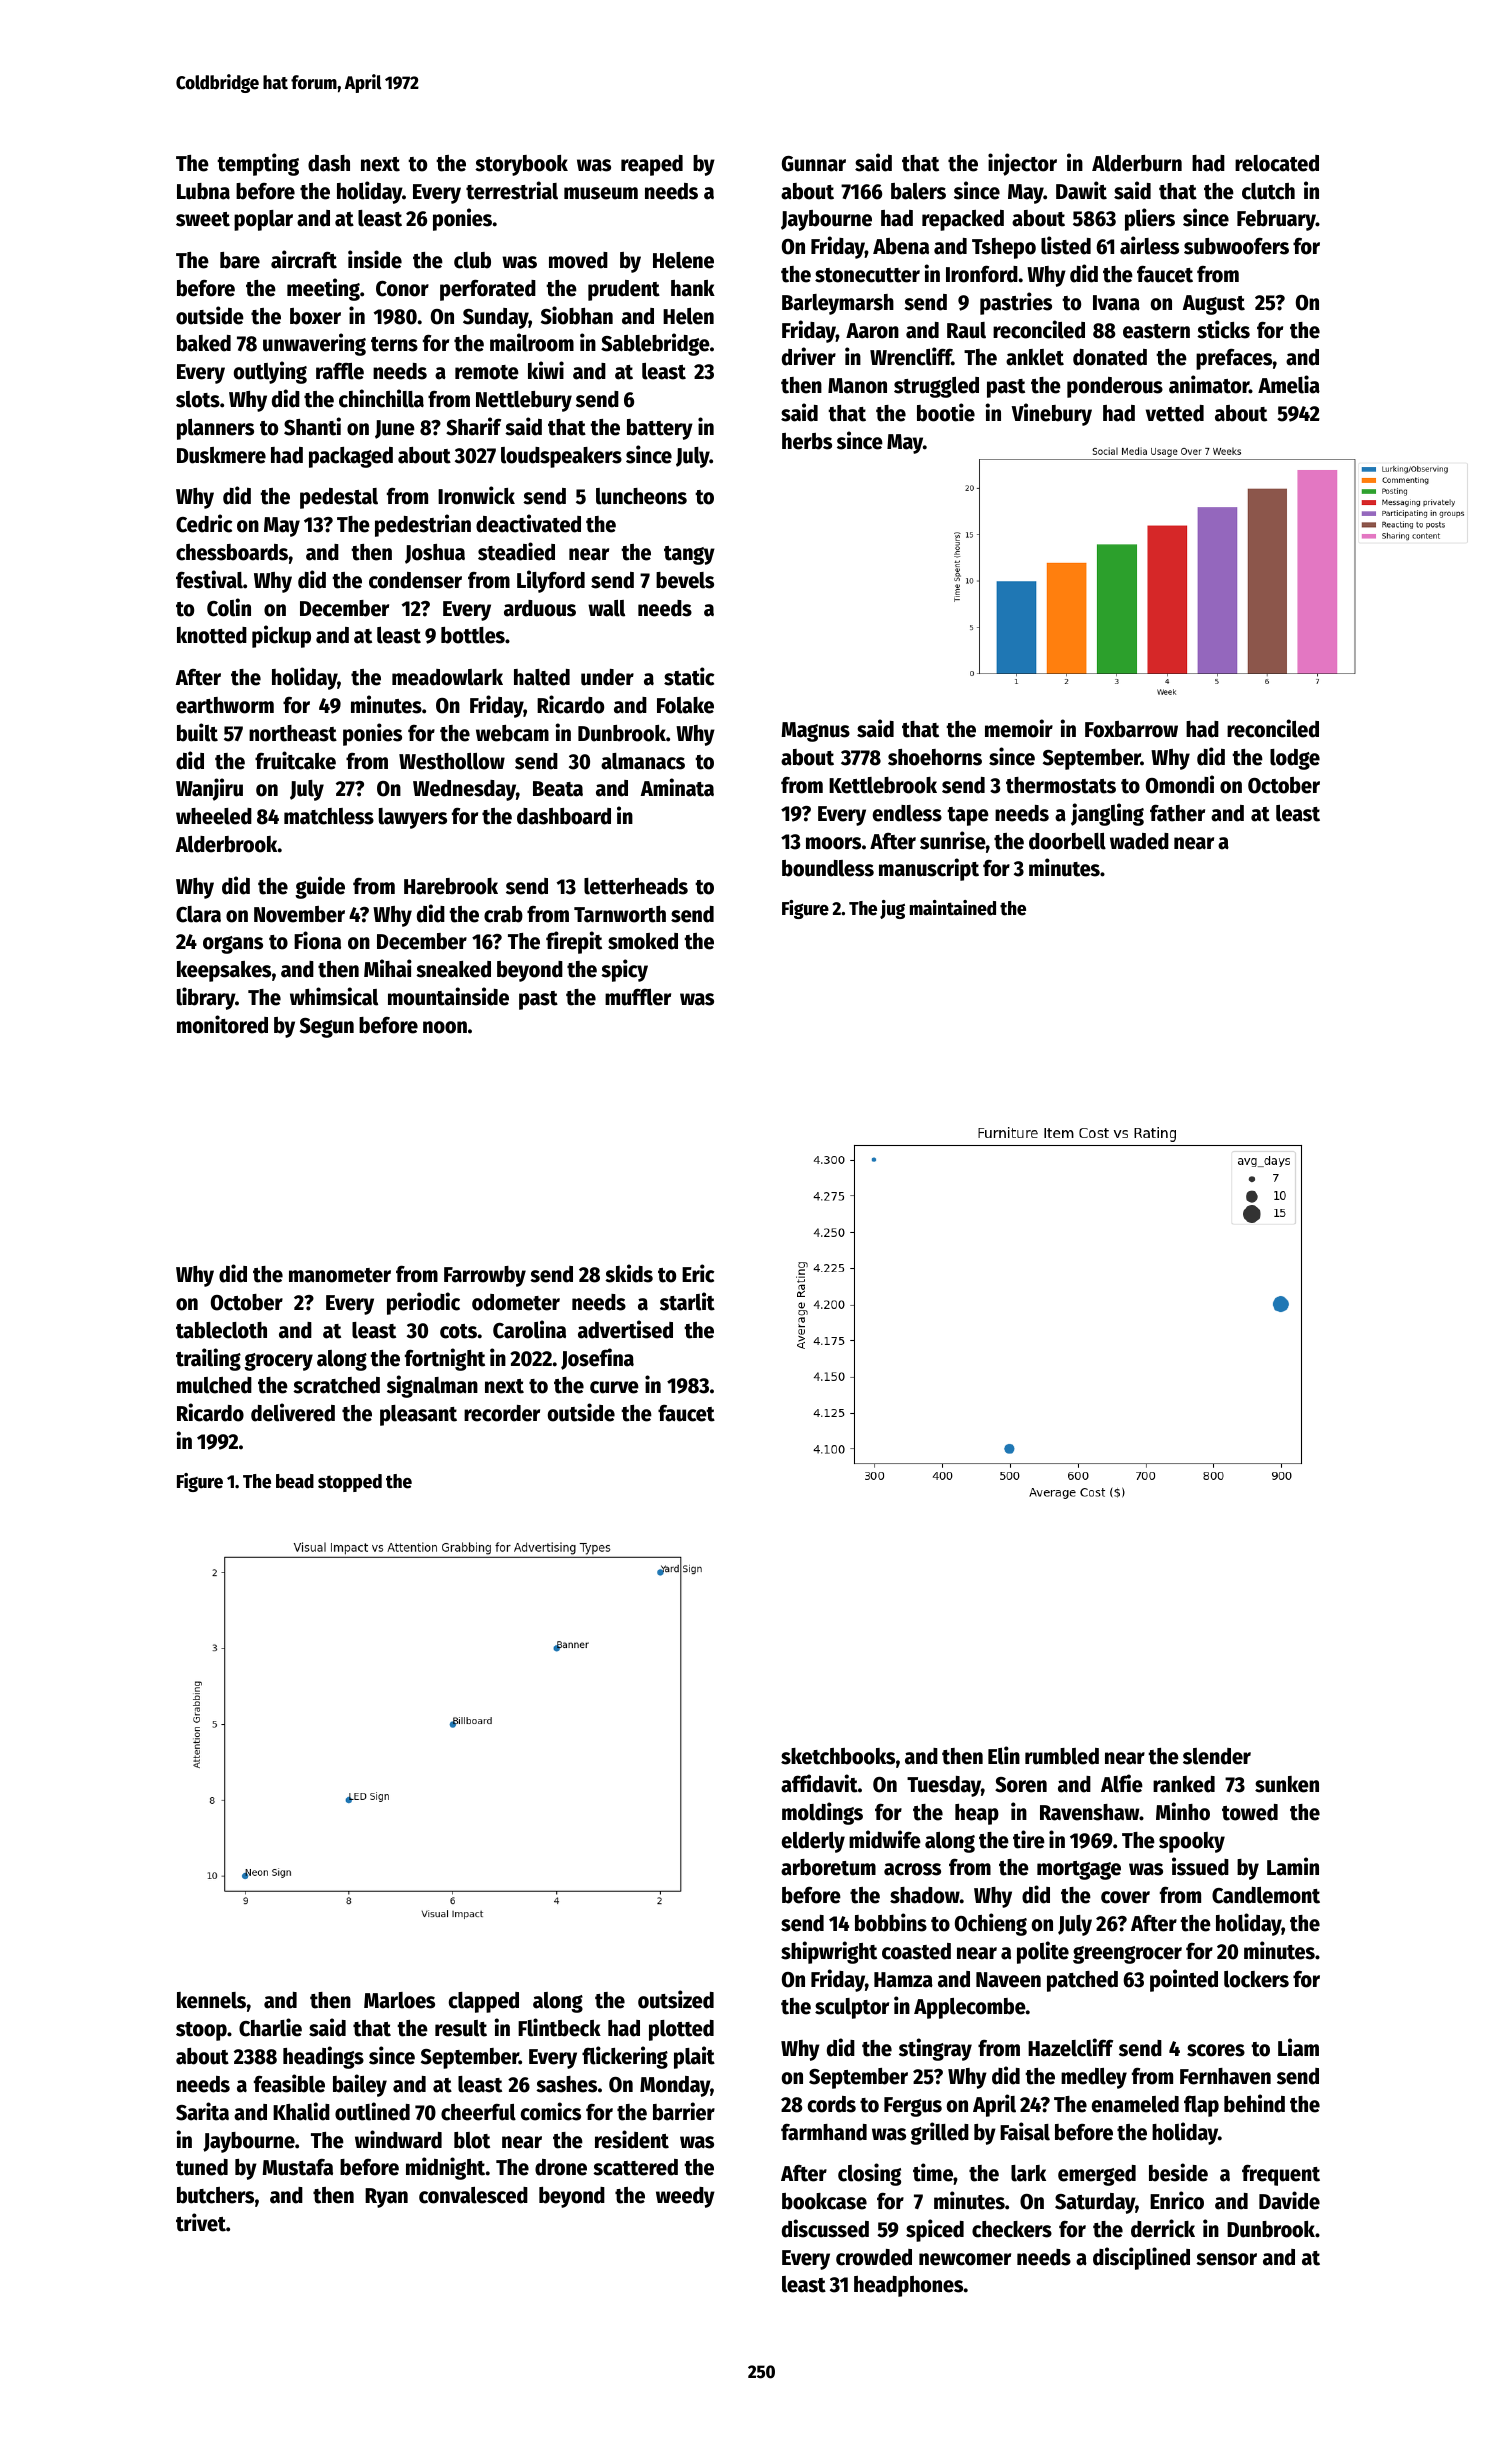 Image resolution: width=1496 pixels, height=2464 pixels. What do you see at coordinates (350, 1483) in the screenshot?
I see `stopped` at bounding box center [350, 1483].
